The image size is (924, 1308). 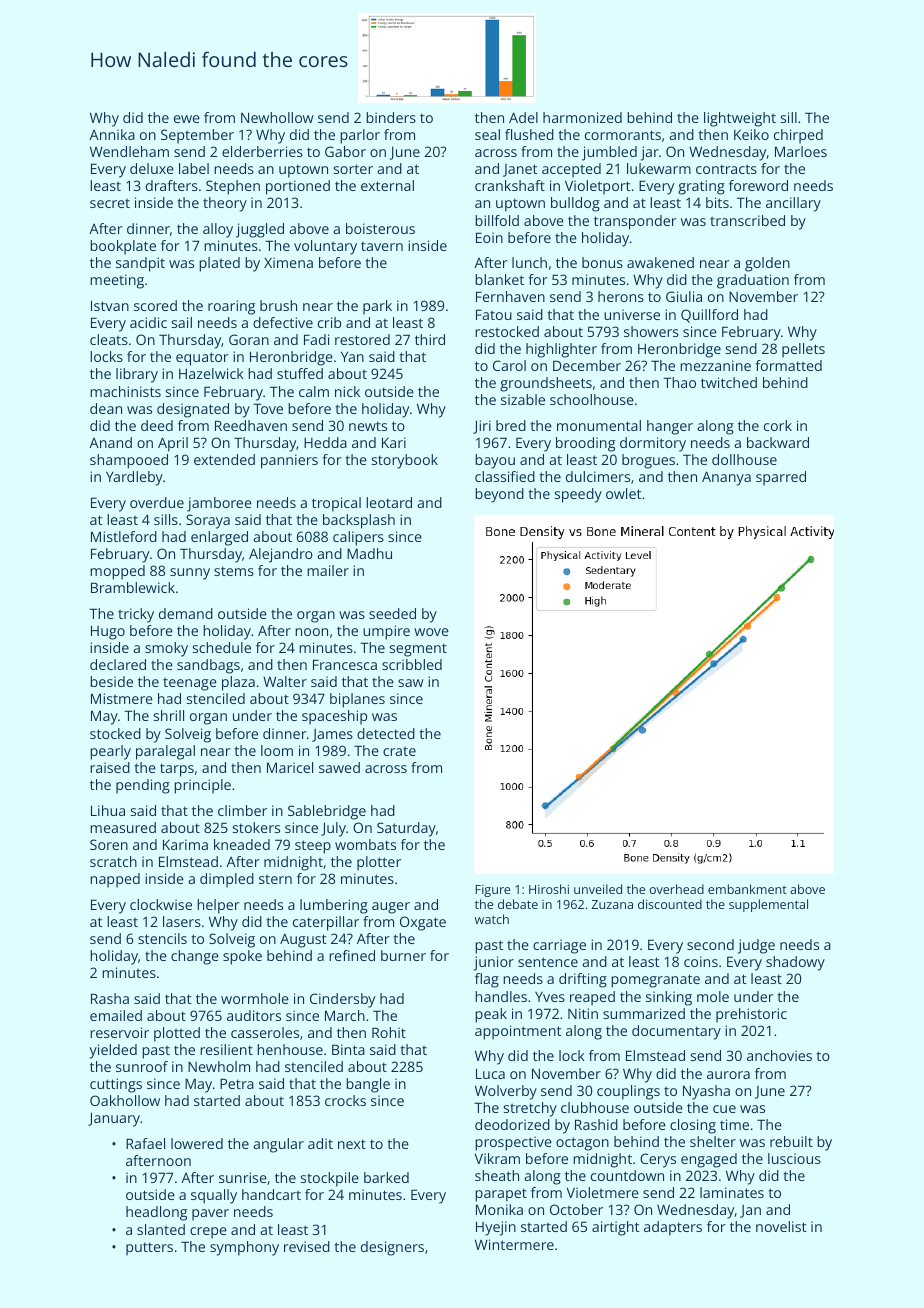 I want to click on bonus, so click(x=602, y=262).
